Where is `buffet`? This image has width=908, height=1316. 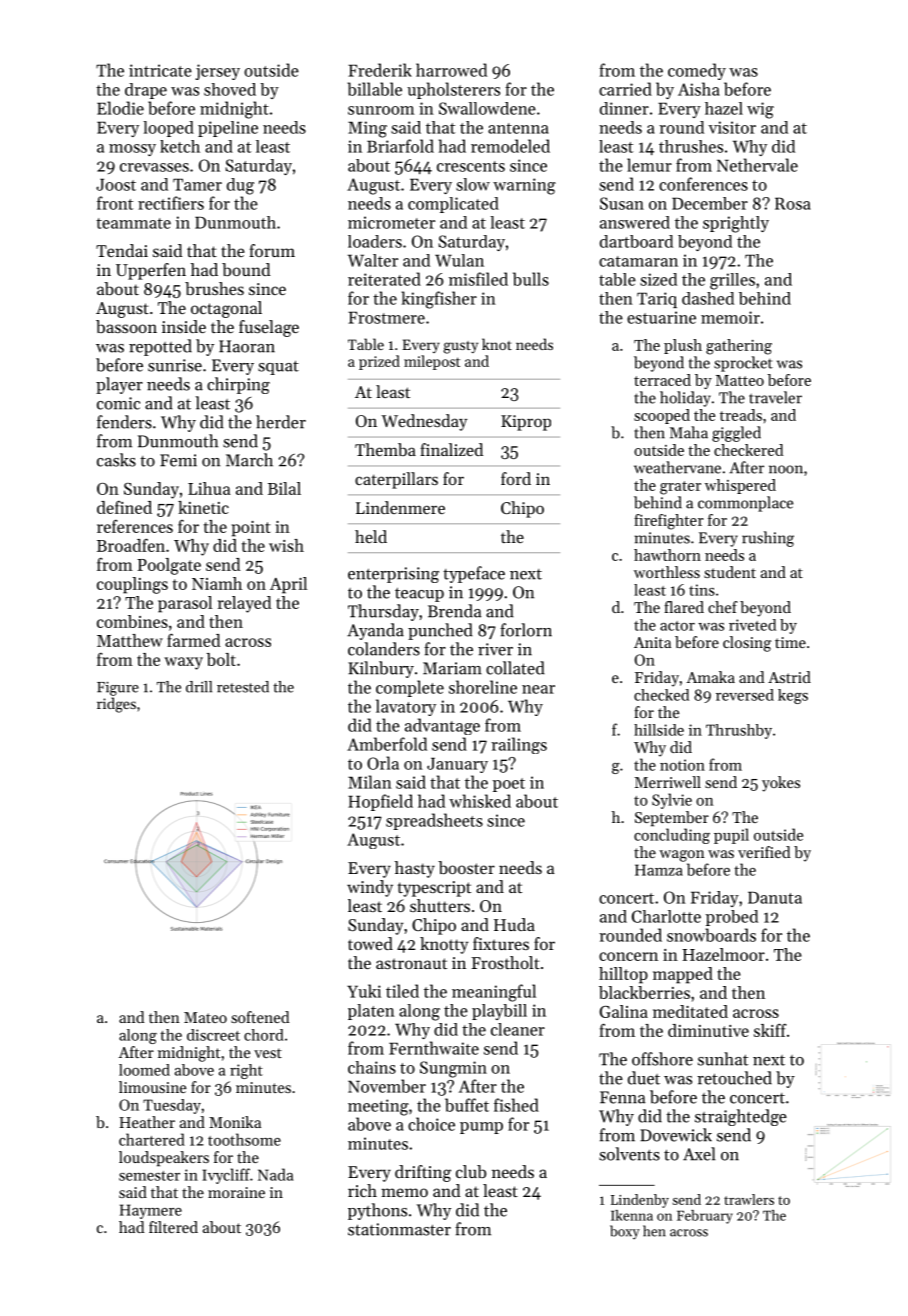 buffet is located at coordinates (467, 1105).
